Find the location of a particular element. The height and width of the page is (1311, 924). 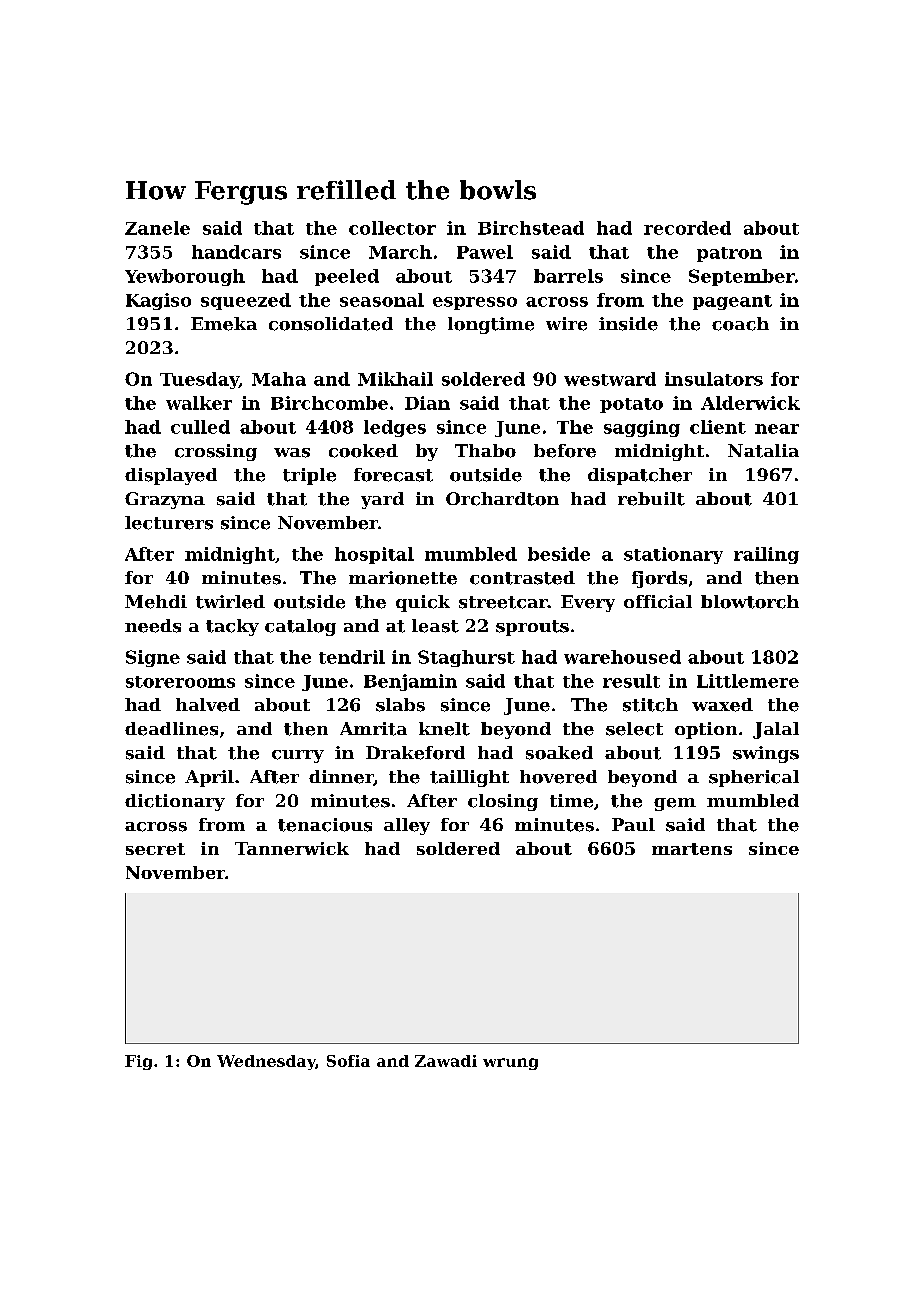

halved is located at coordinates (208, 705).
